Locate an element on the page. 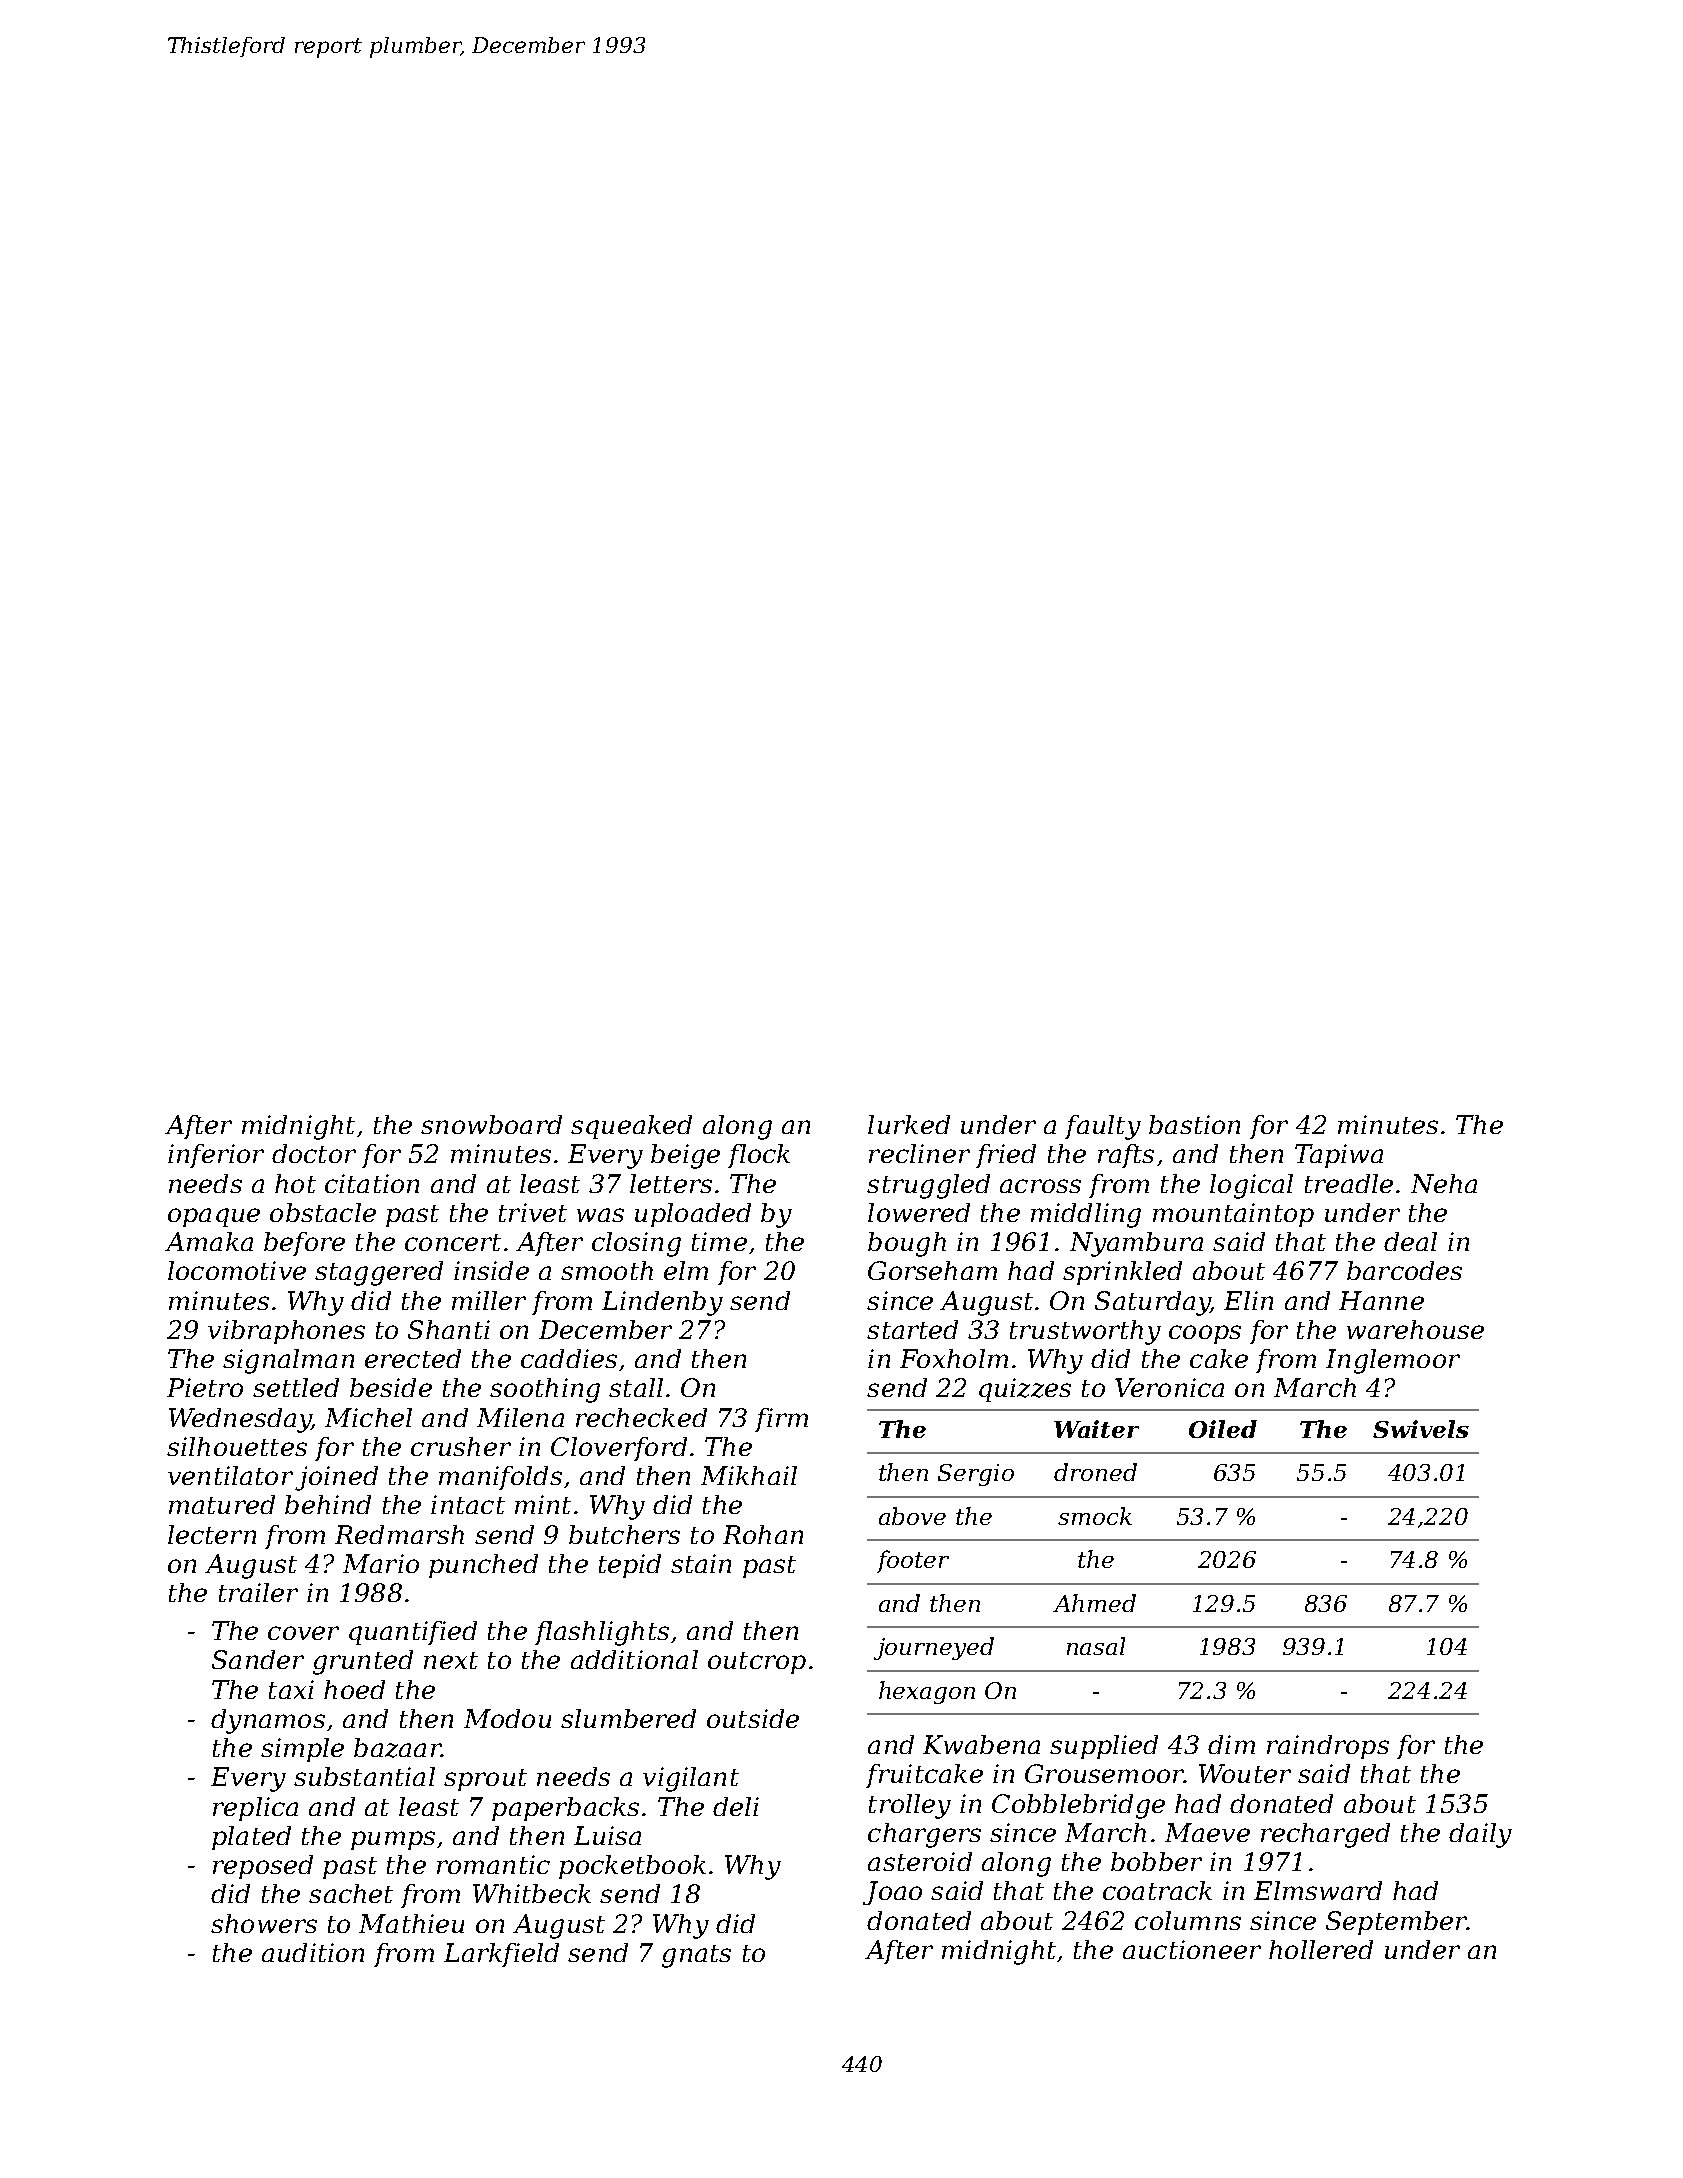  bastion is located at coordinates (1194, 1124).
